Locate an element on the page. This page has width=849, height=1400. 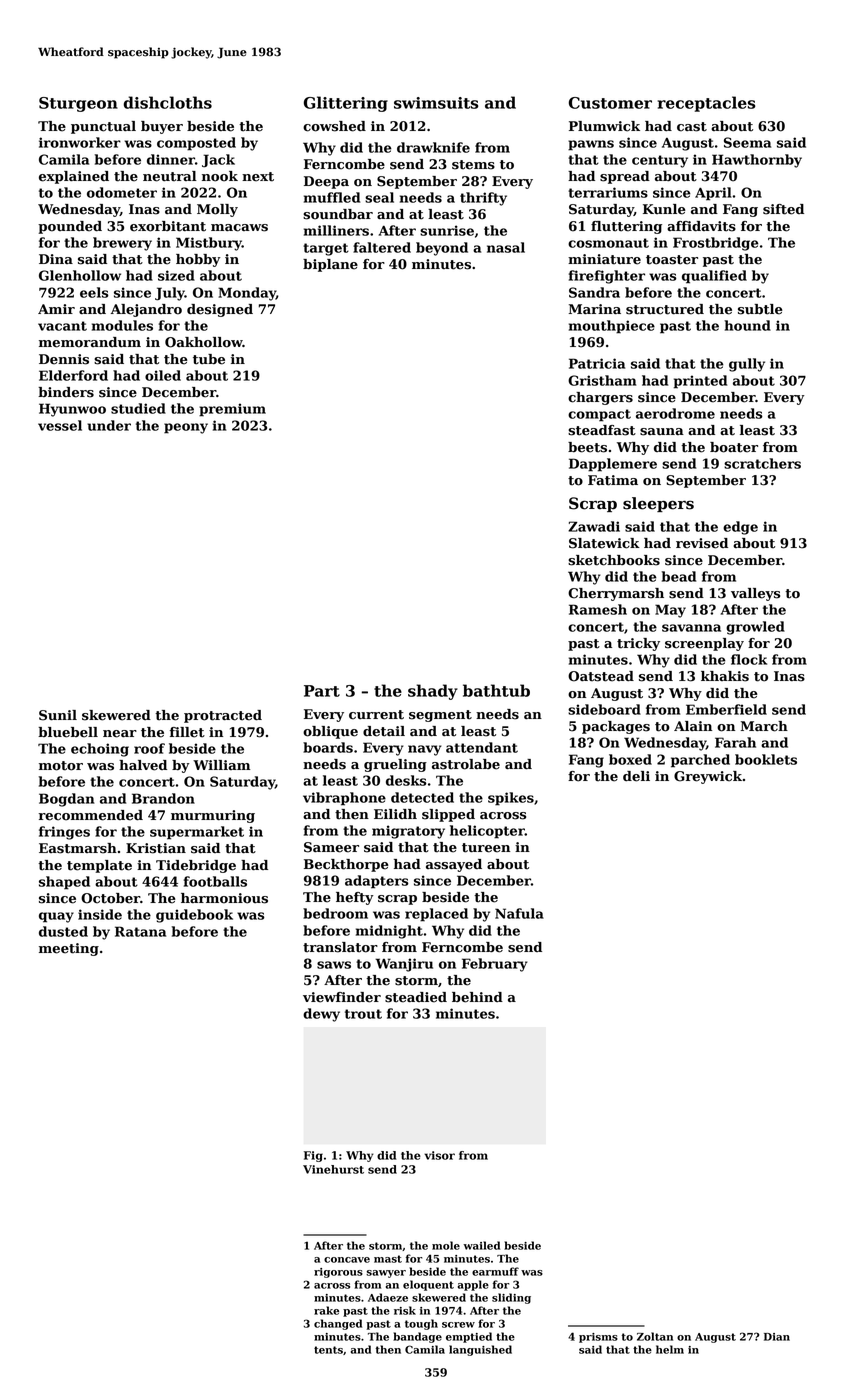
Greywick is located at coordinates (708, 777).
